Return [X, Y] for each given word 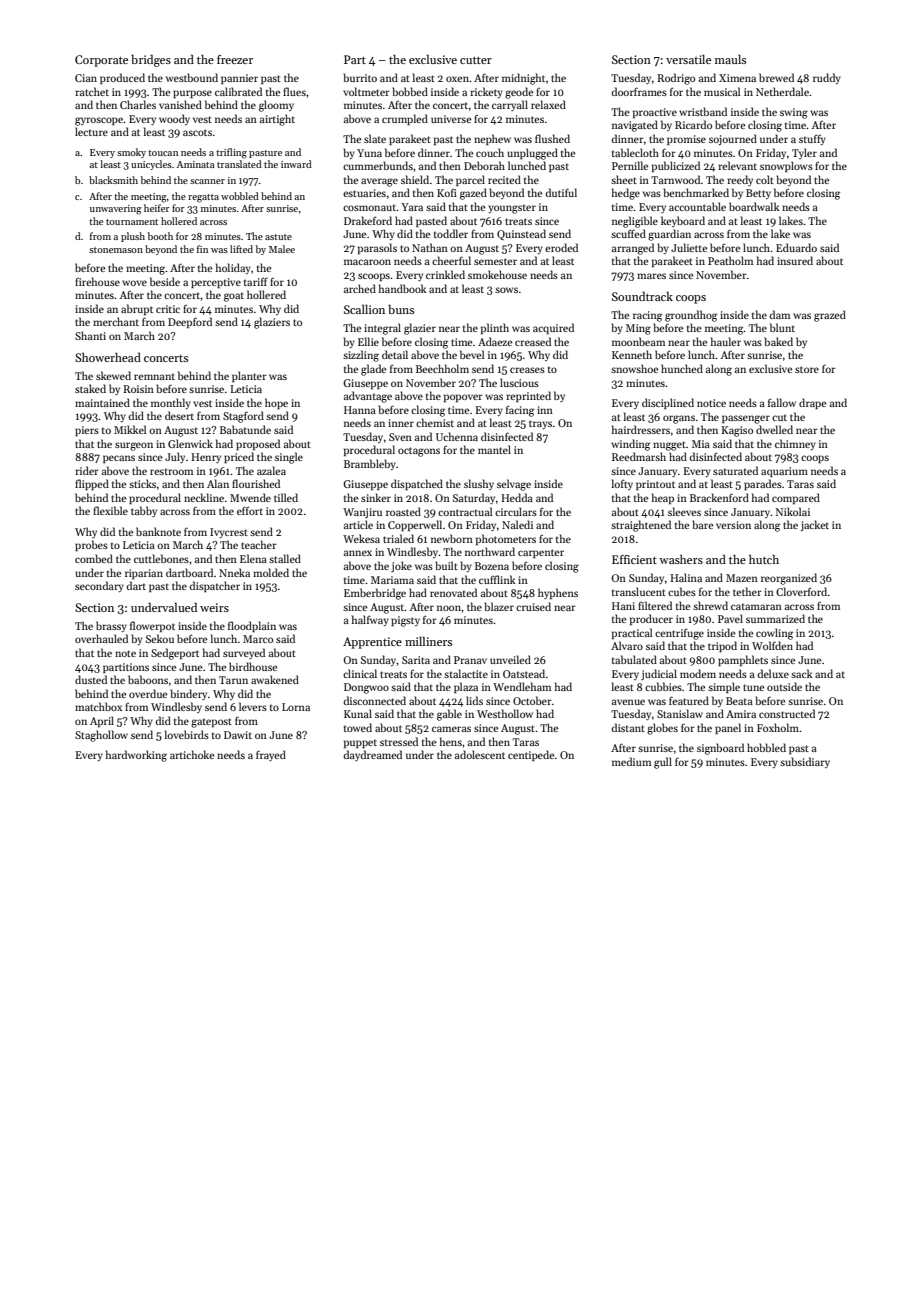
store [807, 369]
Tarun [233, 680]
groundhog [691, 316]
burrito [360, 77]
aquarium [784, 472]
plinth [495, 328]
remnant [154, 376]
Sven [400, 437]
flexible [110, 510]
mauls [730, 59]
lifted [241, 249]
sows [506, 290]
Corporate [101, 61]
